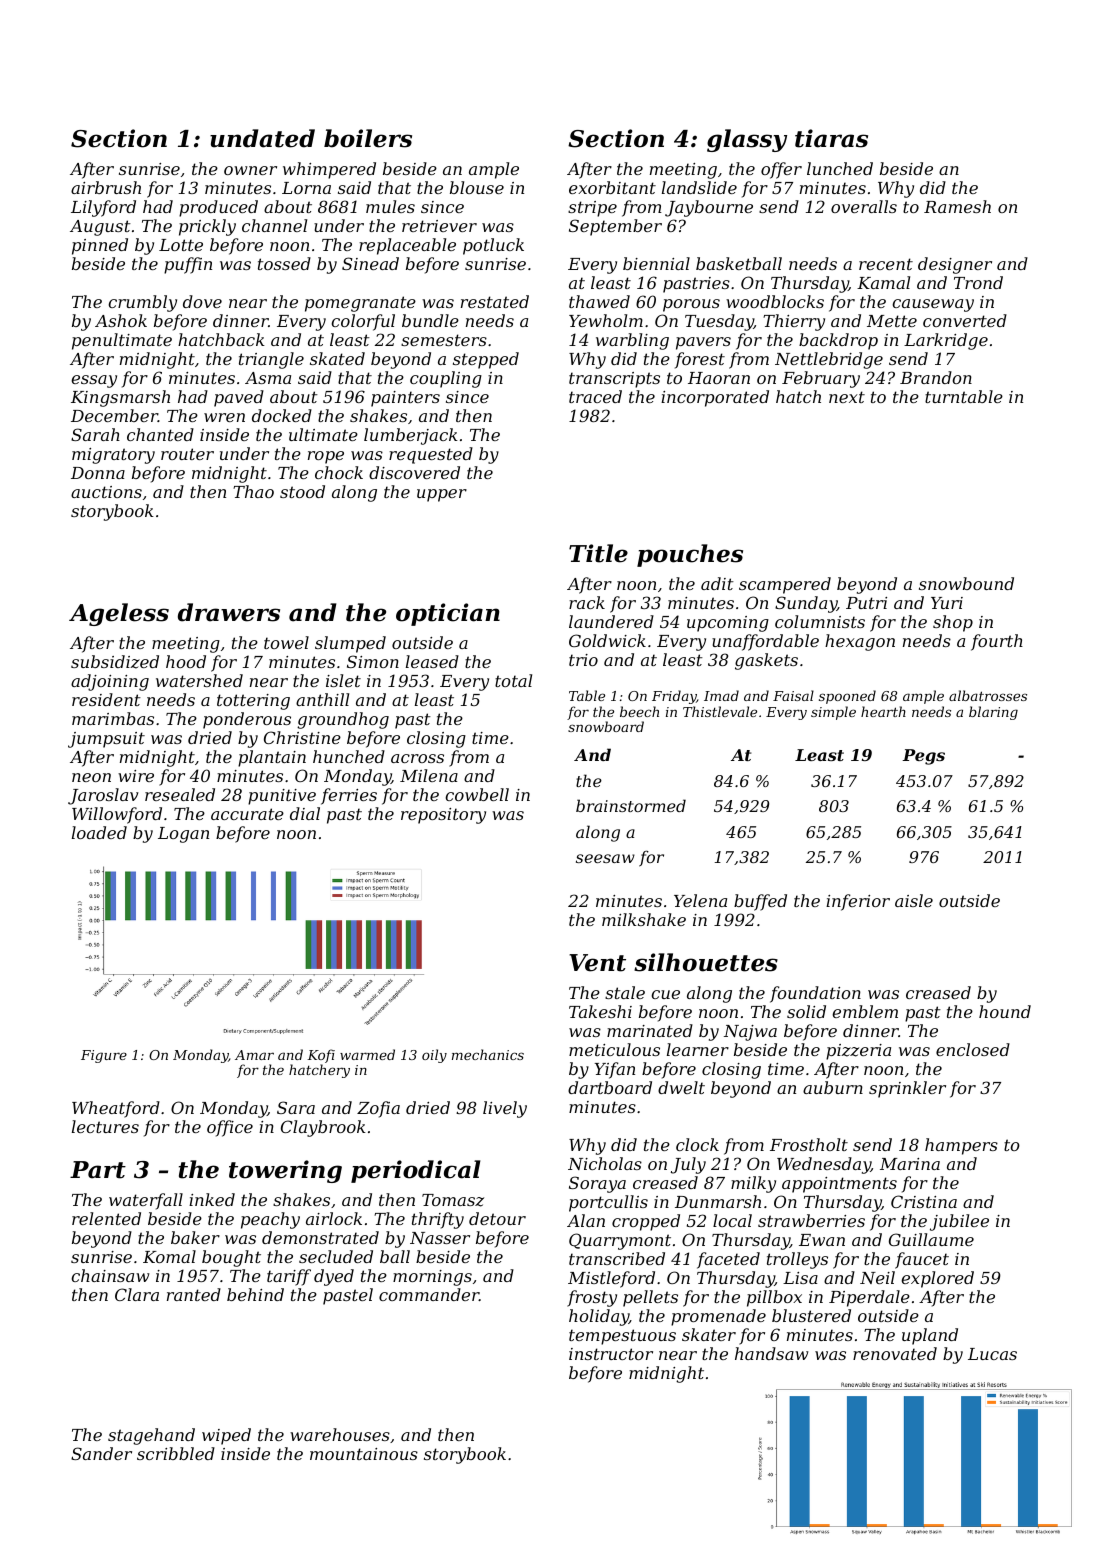 Image resolution: width=1103 pixels, height=1559 pixels. I want to click on tiaras, so click(831, 138).
